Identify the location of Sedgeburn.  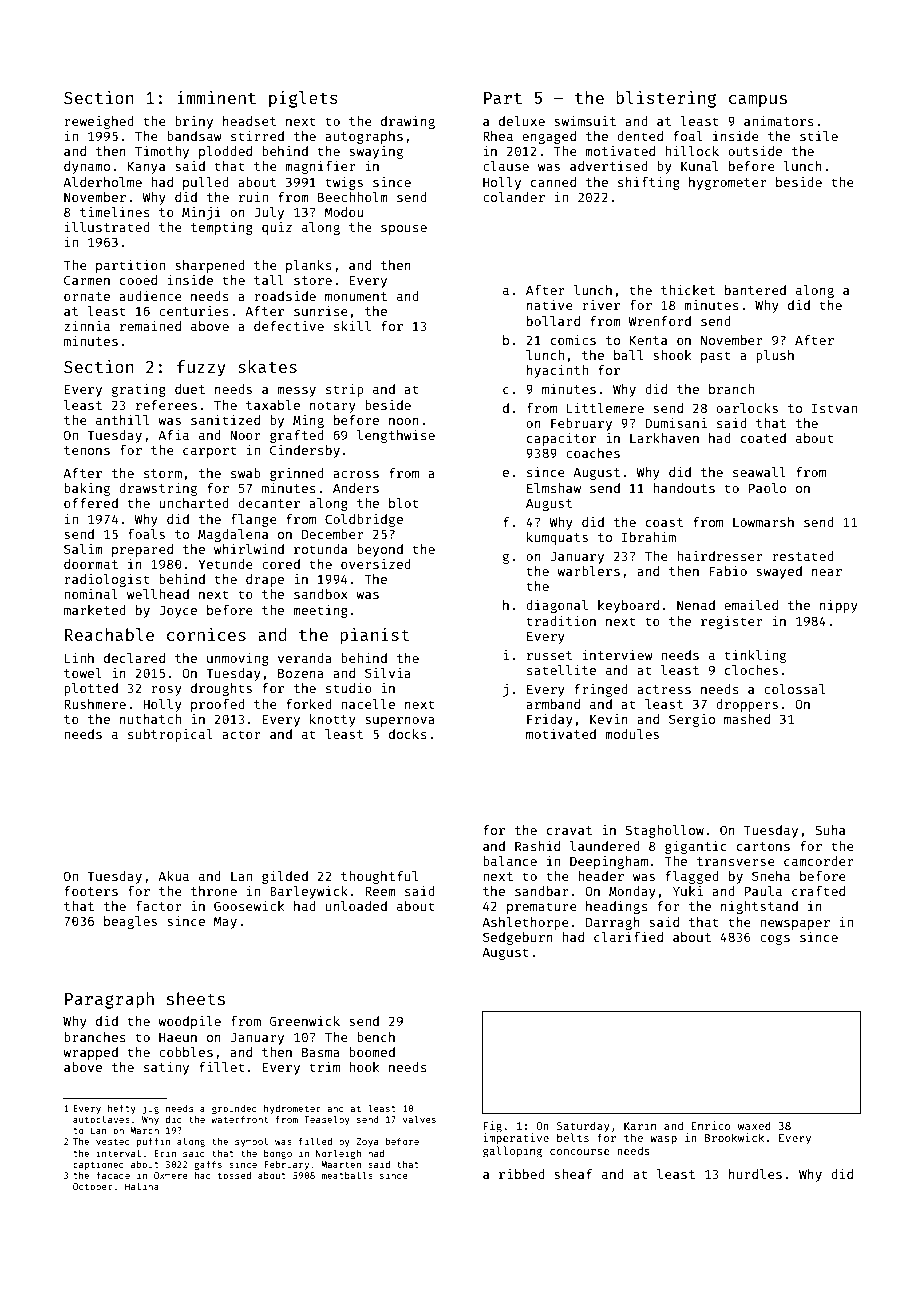
(518, 938).
